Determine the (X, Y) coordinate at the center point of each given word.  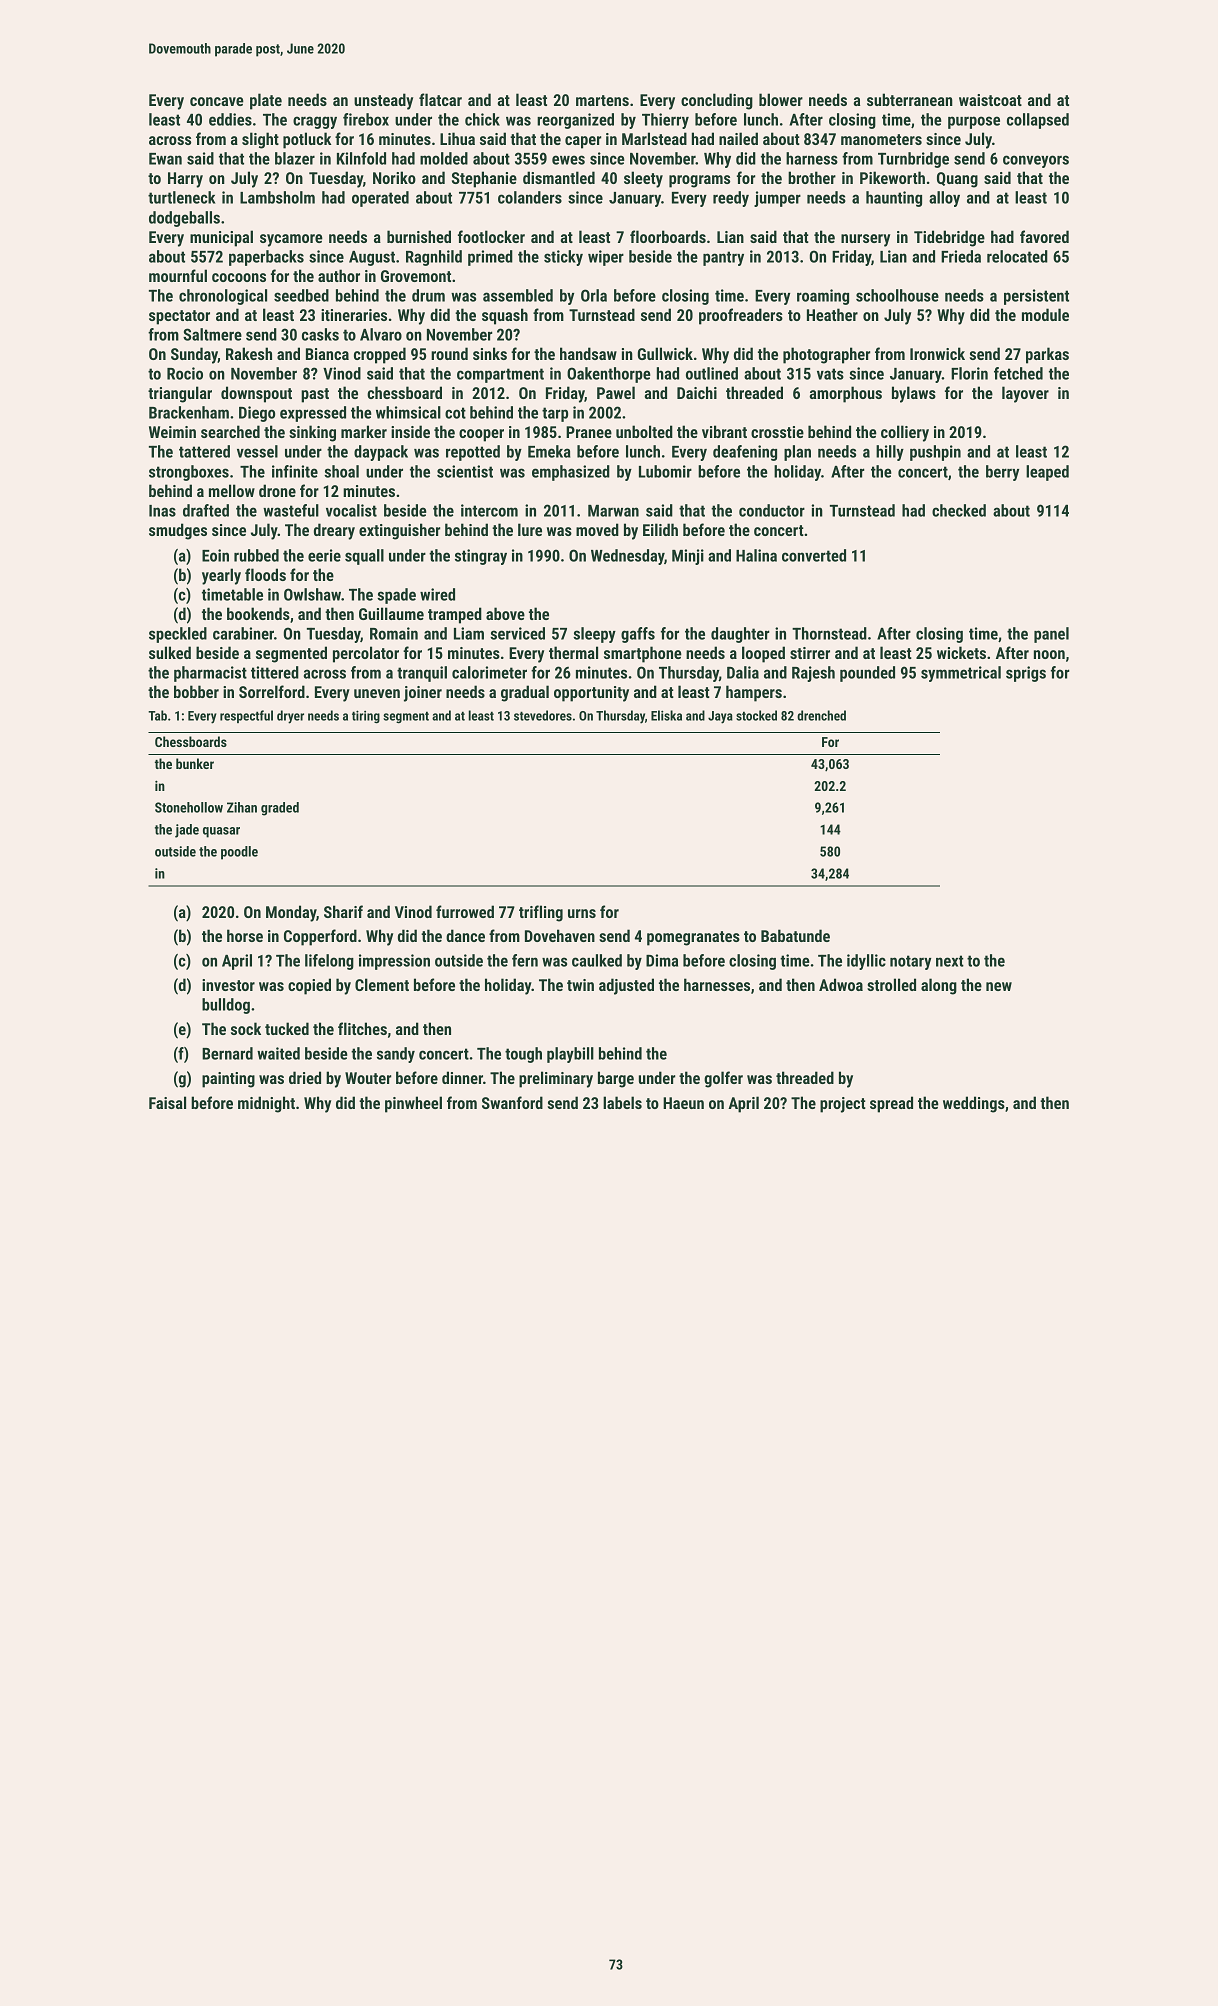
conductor (772, 510)
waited (278, 1053)
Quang (957, 180)
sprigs (1026, 674)
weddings (974, 1104)
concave (217, 101)
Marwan (613, 511)
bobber (196, 691)
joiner (423, 694)
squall (364, 557)
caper (583, 142)
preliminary (556, 1079)
